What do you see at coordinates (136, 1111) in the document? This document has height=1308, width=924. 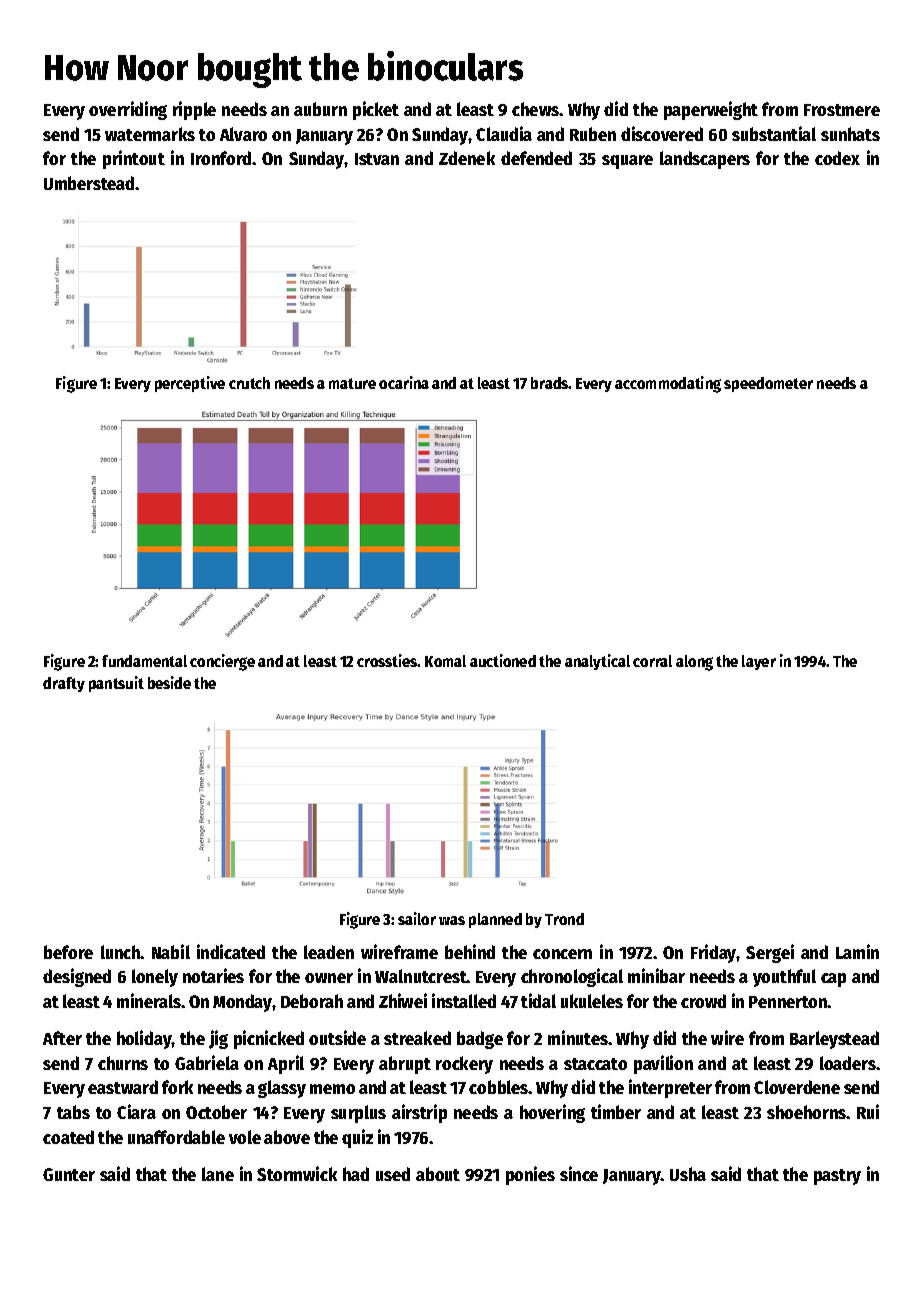 I see `Ciara` at bounding box center [136, 1111].
